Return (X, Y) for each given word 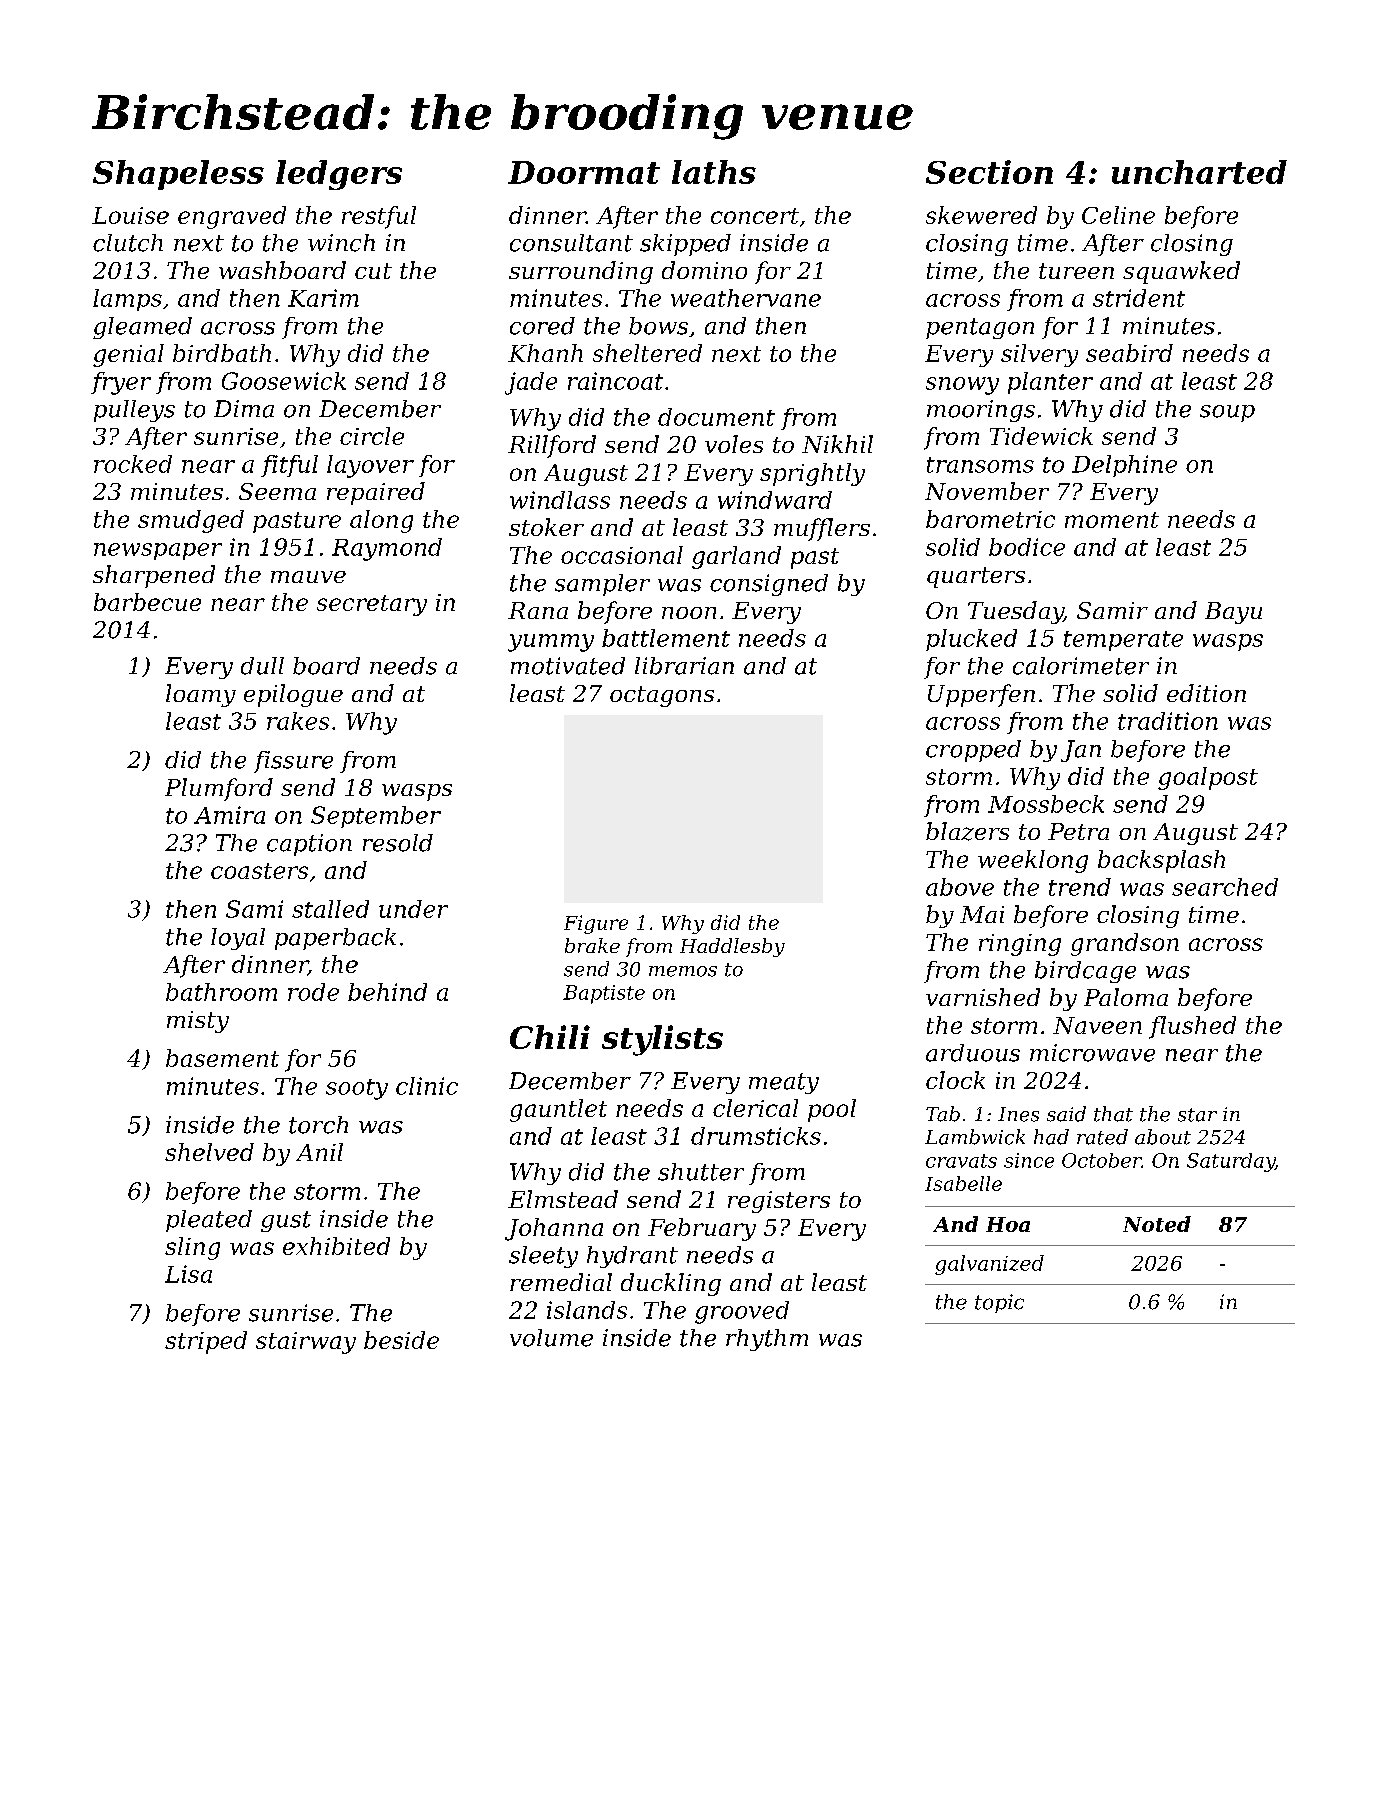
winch (341, 243)
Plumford (219, 789)
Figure (596, 924)
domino (704, 270)
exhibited (336, 1246)
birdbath (222, 353)
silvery (1039, 355)
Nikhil (837, 444)
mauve (308, 577)
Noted (1157, 1224)
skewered (981, 215)
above (960, 887)
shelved (209, 1152)
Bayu (1233, 613)
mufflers (822, 529)
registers (779, 1202)
